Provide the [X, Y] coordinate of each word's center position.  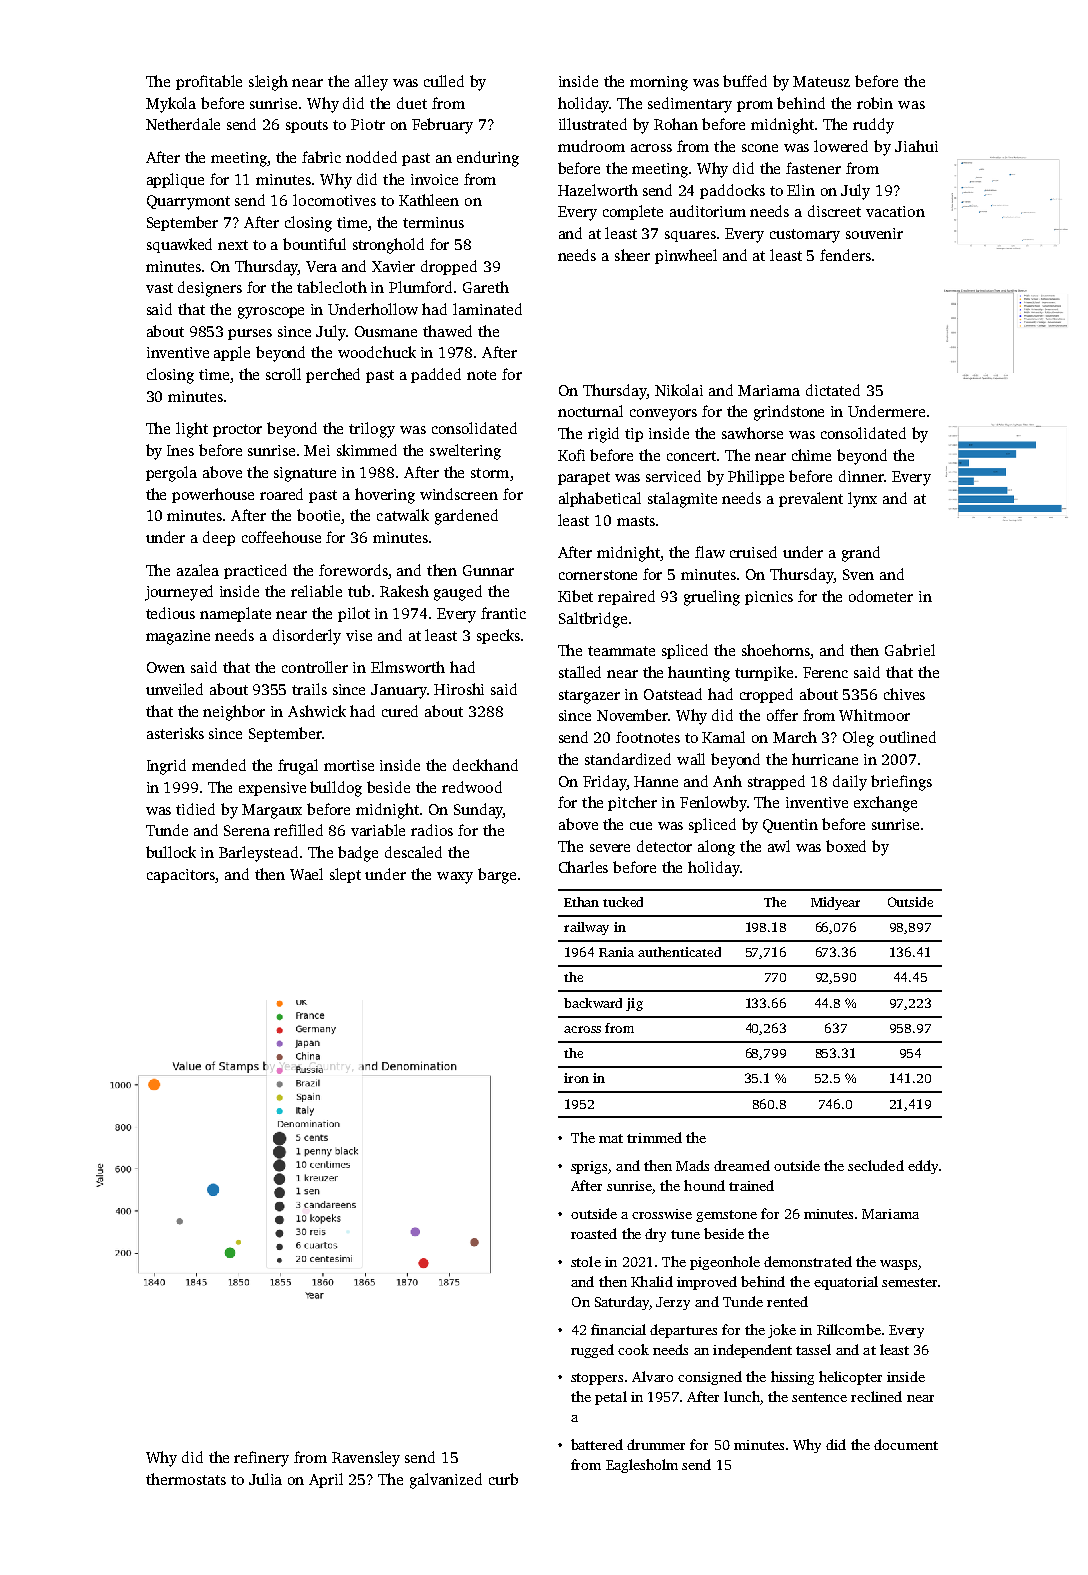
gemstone [726, 1216]
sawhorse [752, 433]
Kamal [723, 737]
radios [432, 830]
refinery [261, 1459]
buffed [745, 81]
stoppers [597, 1379]
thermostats [186, 1479]
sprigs [589, 1167]
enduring [488, 159]
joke [782, 1331]
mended [219, 765]
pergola [171, 474]
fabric [321, 157]
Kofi [571, 455]
